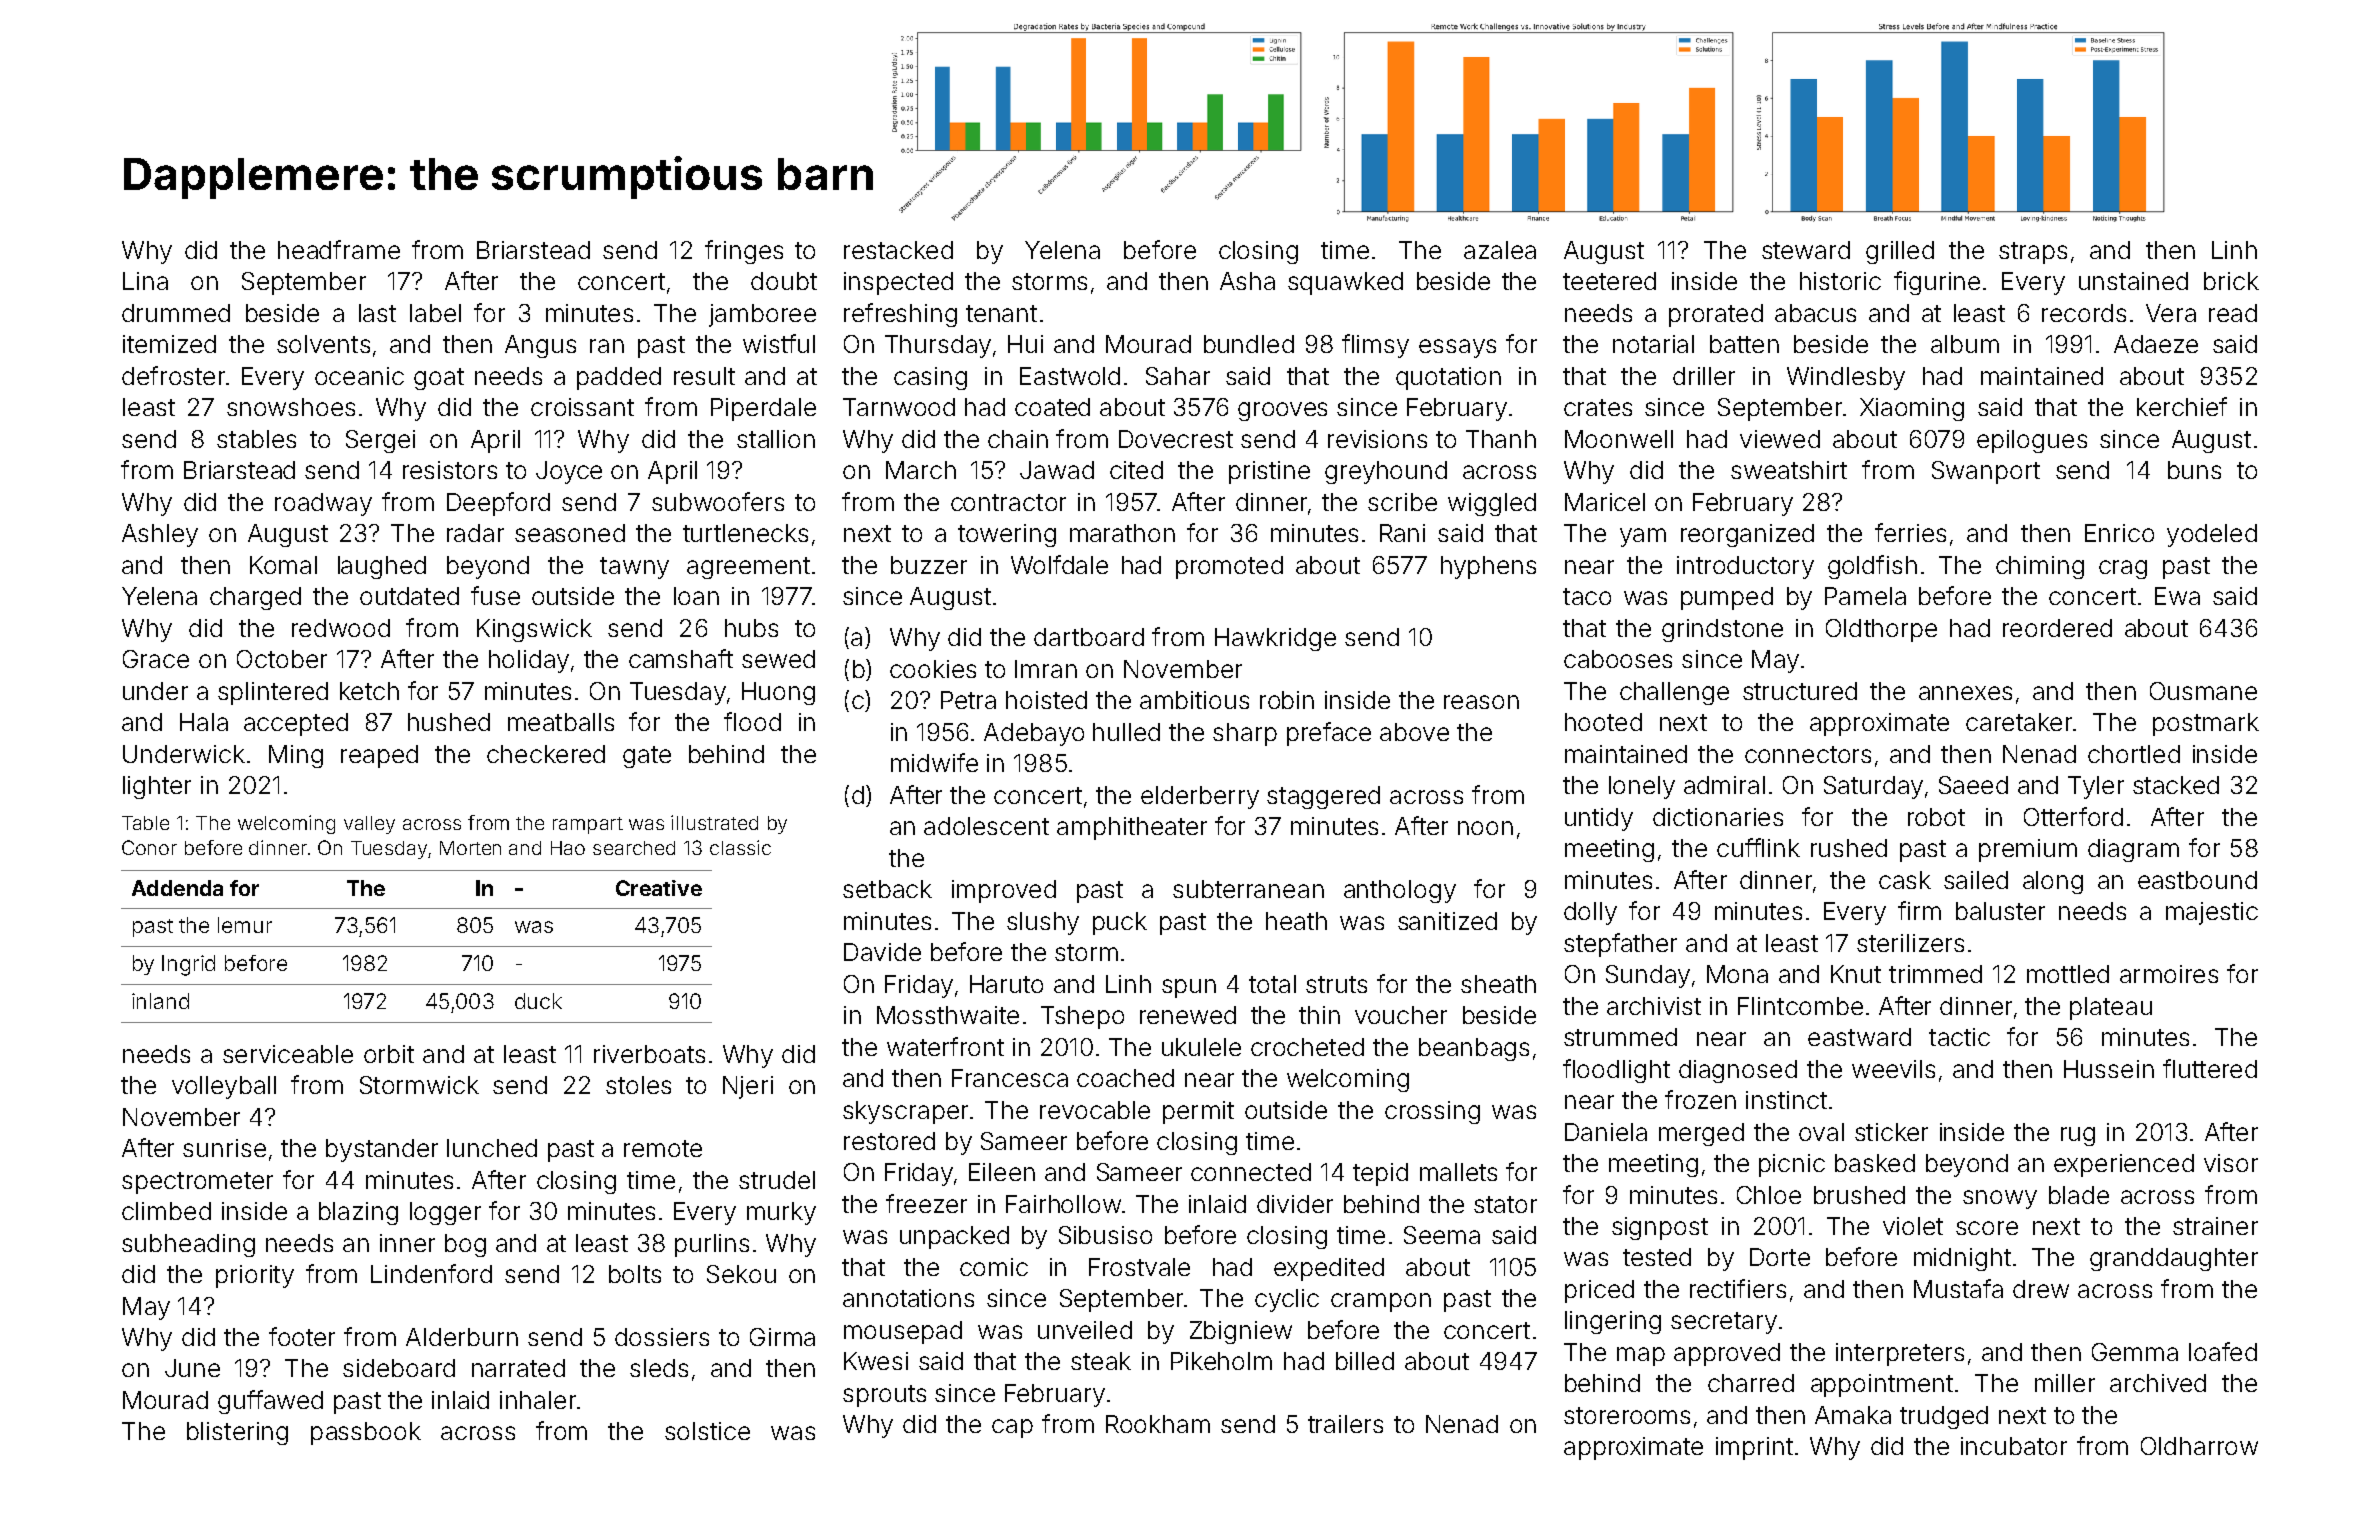 The height and width of the screenshot is (1540, 2380). Describe the element at coordinates (1485, 828) in the screenshot. I see `noon` at that location.
